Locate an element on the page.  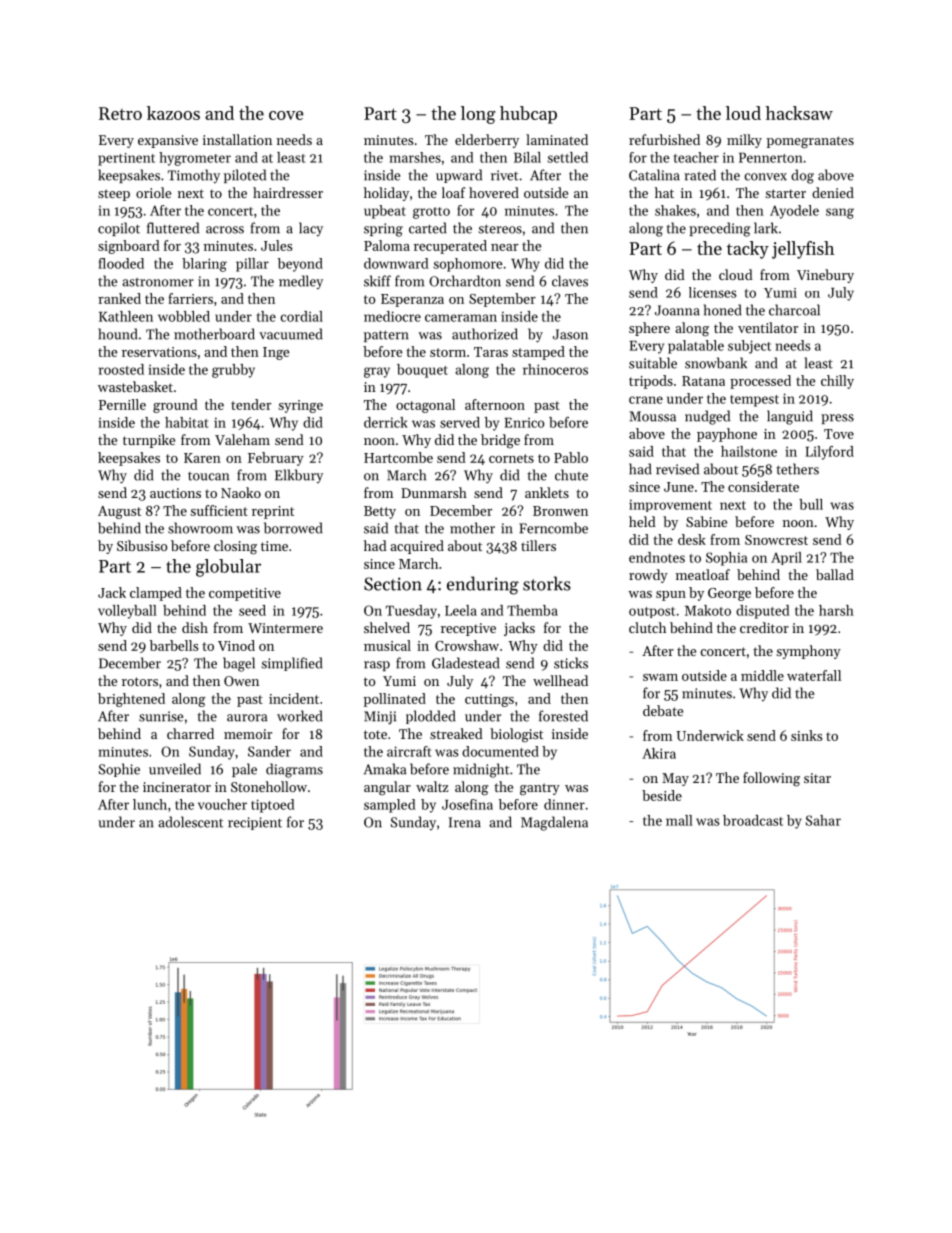
Hartcombe is located at coordinates (398, 457).
